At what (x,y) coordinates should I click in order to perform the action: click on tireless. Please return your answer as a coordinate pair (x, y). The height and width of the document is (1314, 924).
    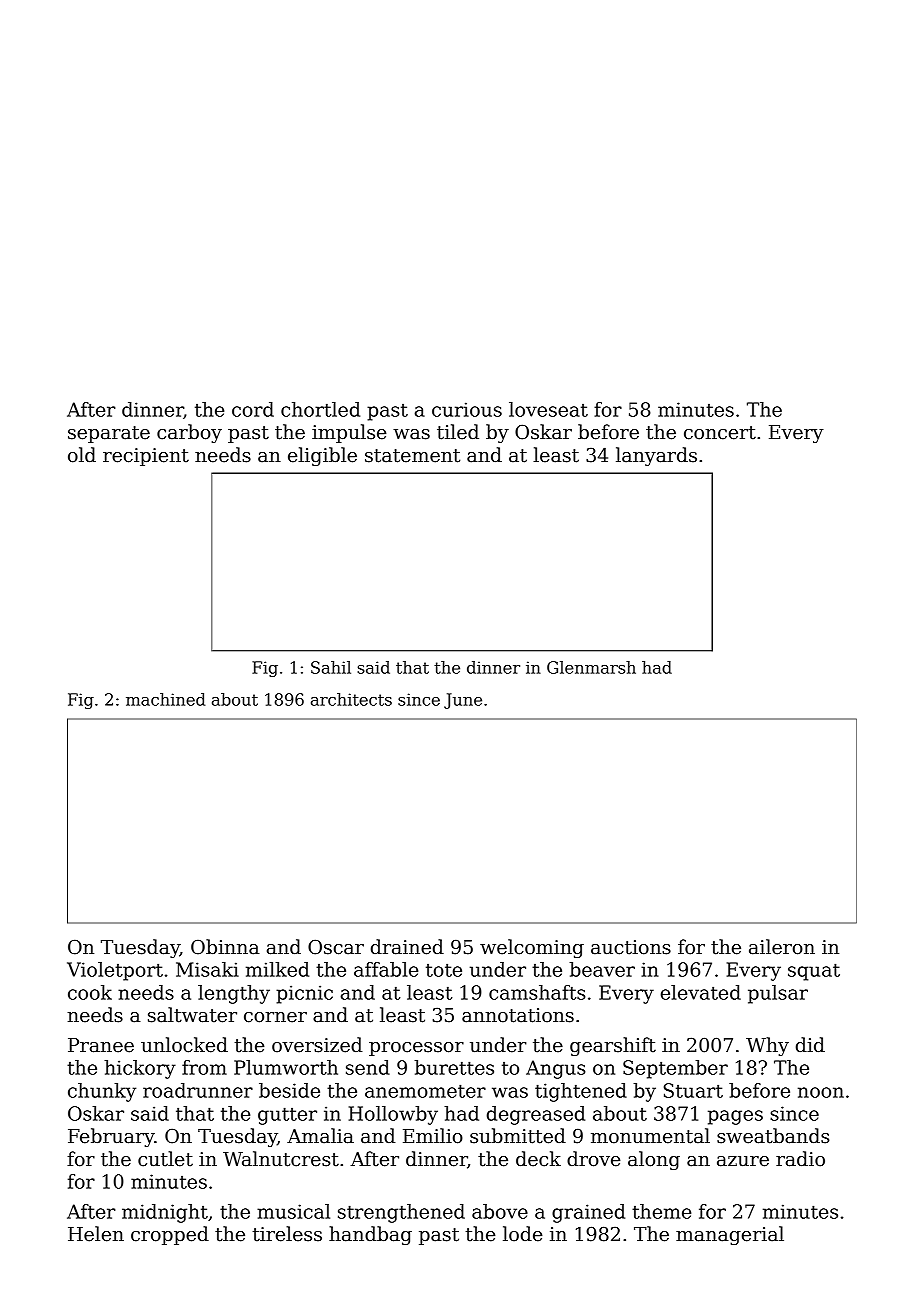
    Looking at the image, I should click on (287, 1234).
